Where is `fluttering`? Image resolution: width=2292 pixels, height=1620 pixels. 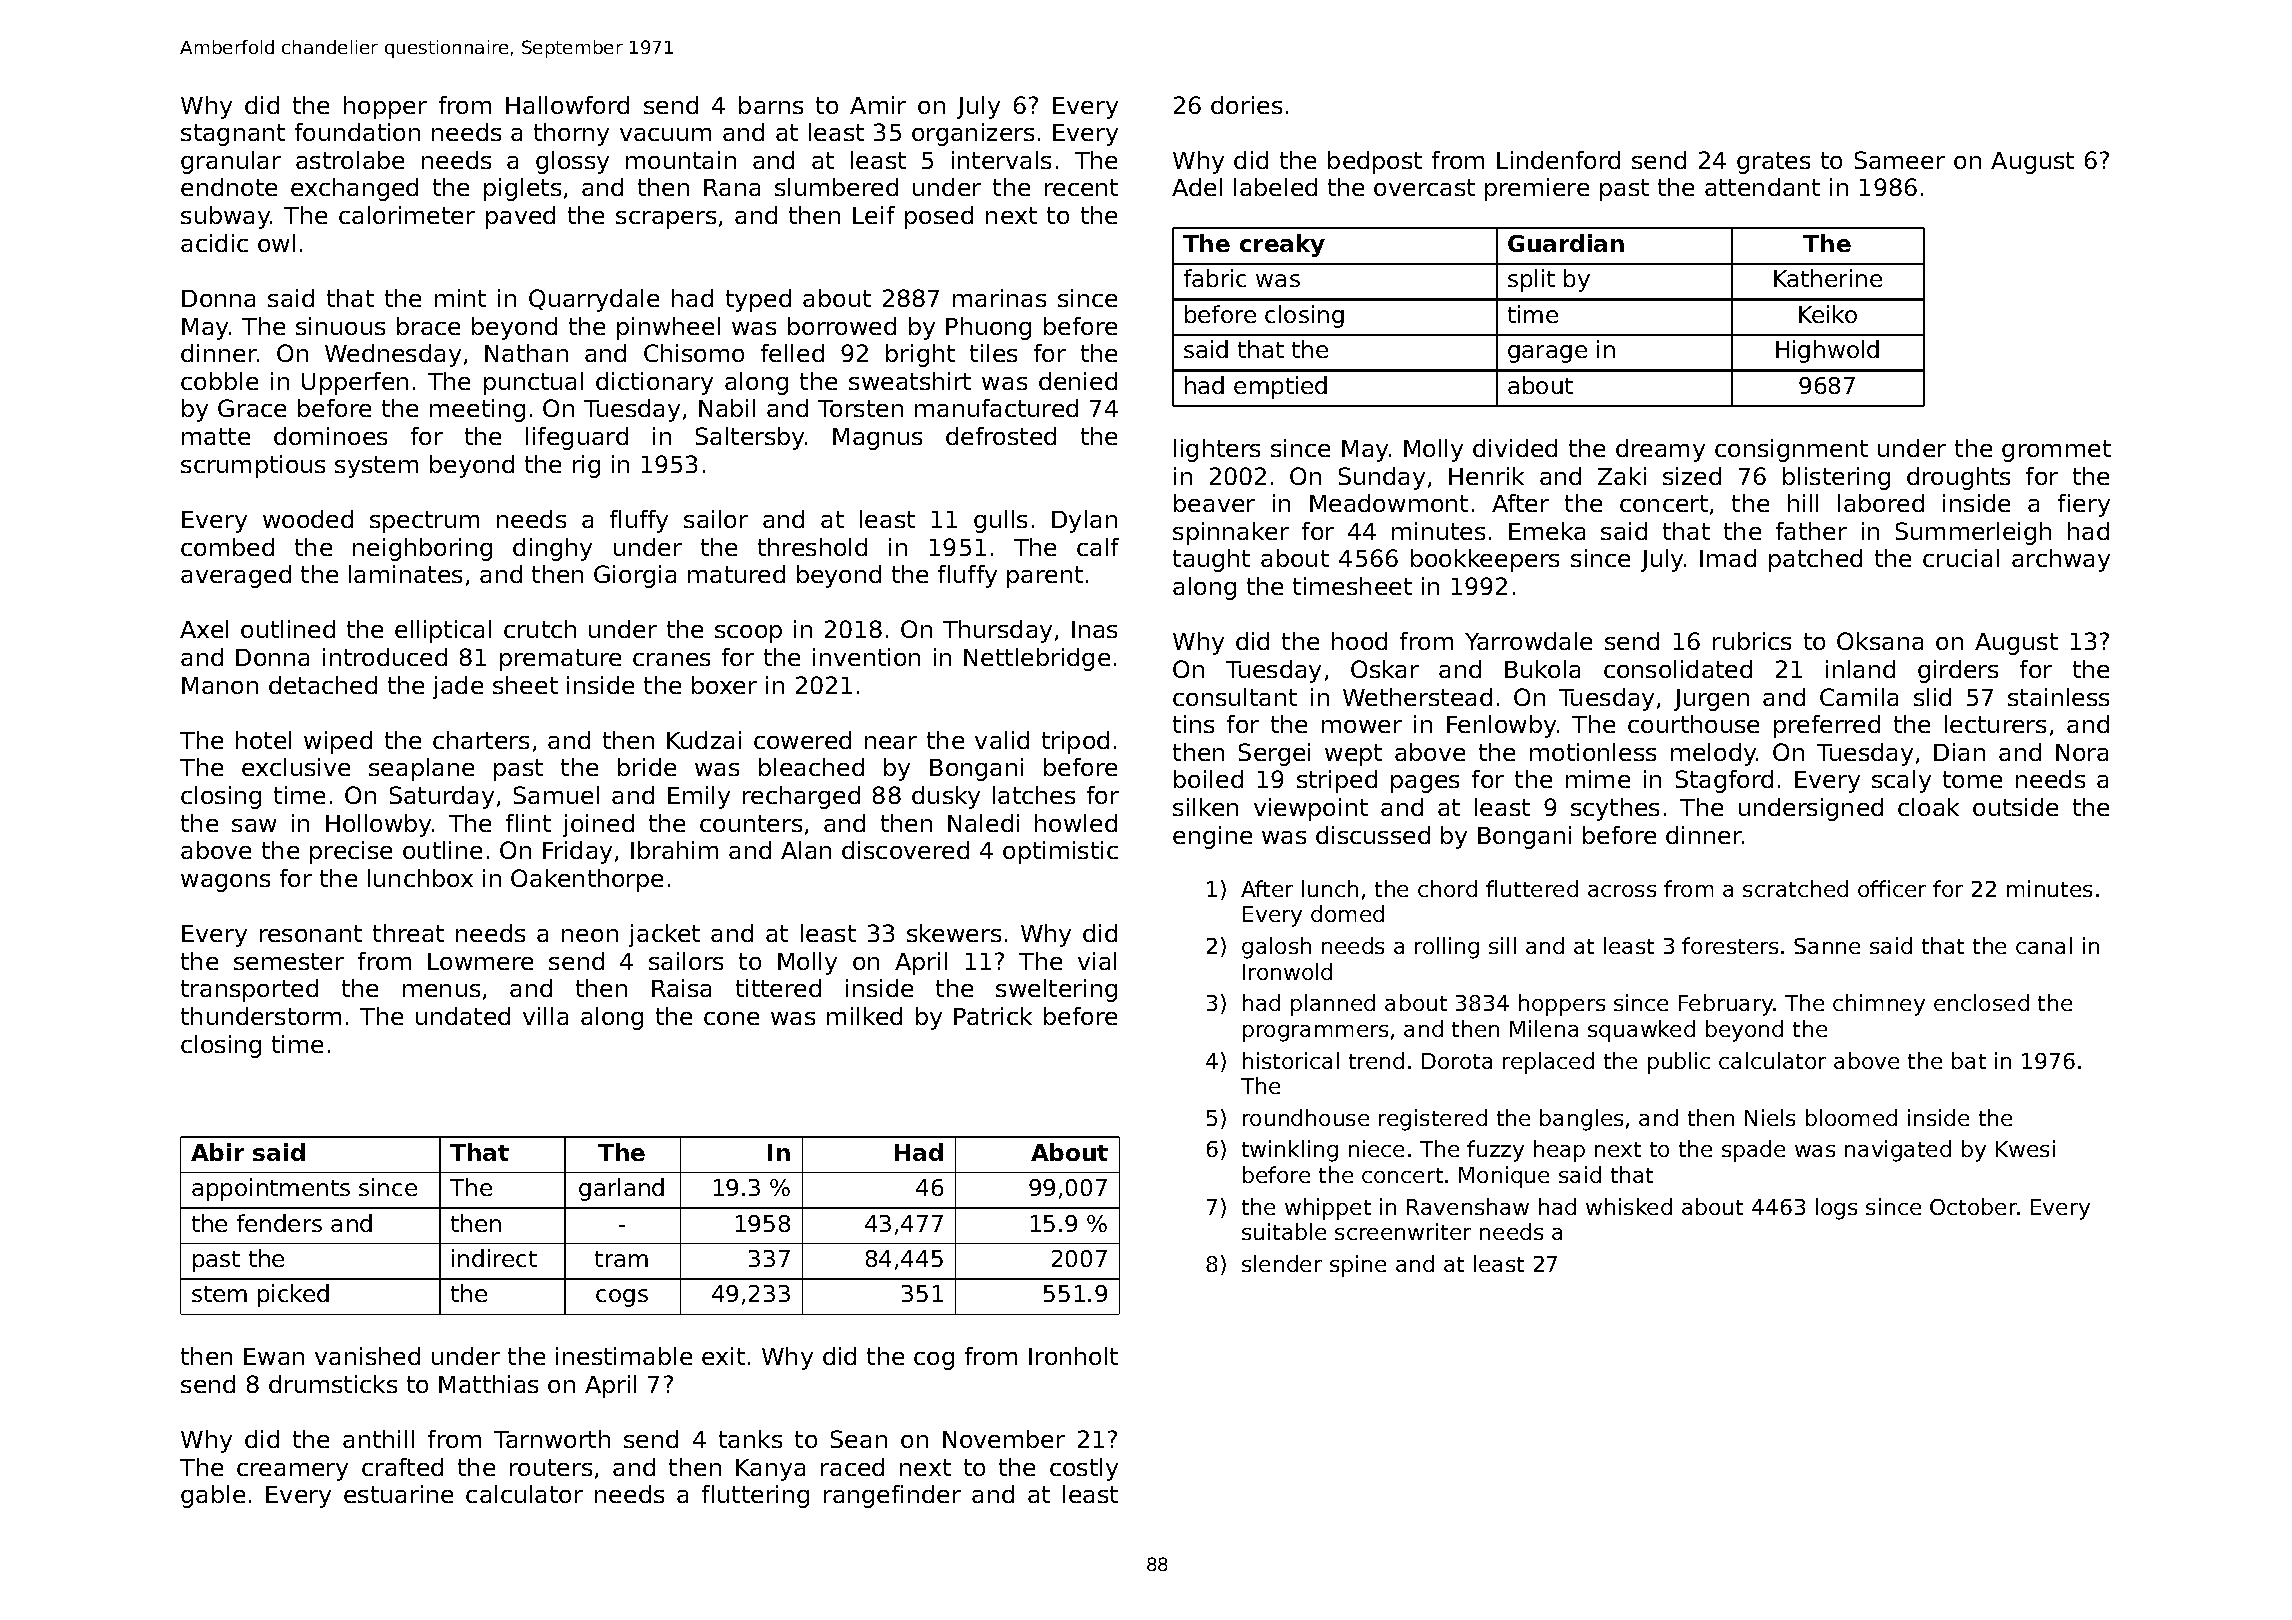 fluttering is located at coordinates (755, 1496).
